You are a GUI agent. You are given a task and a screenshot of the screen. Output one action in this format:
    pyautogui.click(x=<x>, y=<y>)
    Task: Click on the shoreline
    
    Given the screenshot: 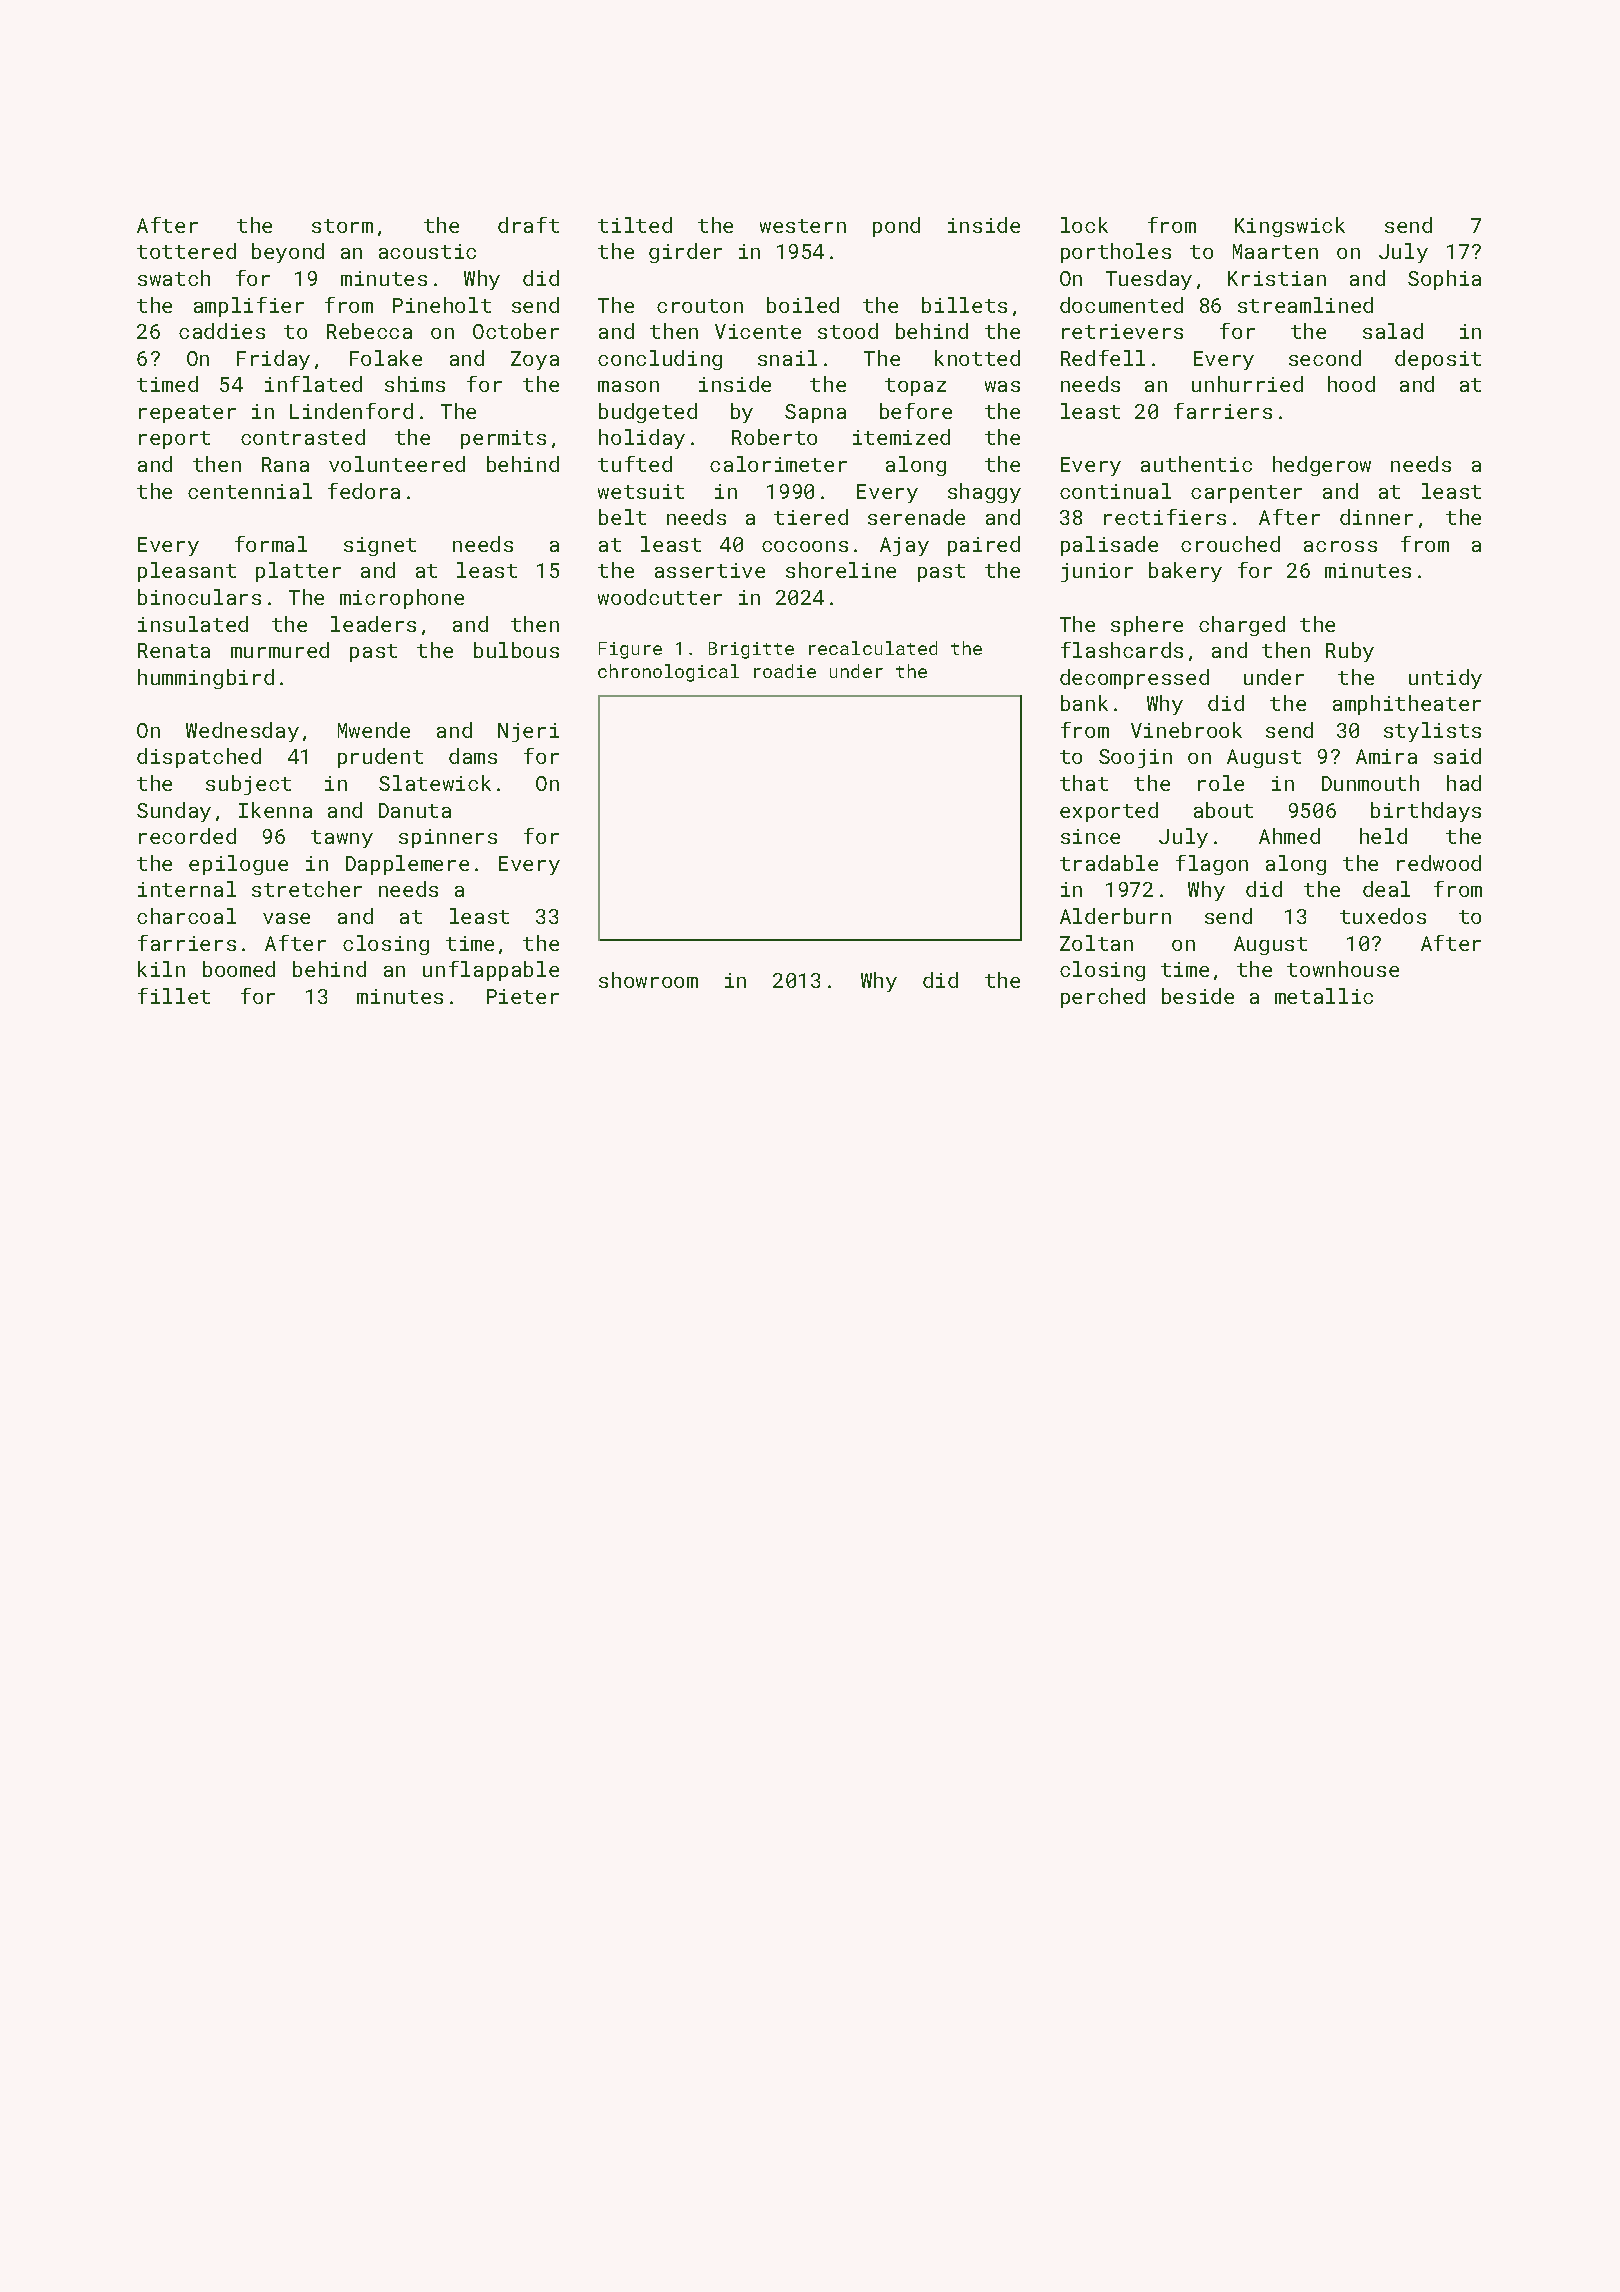 What is the action you would take?
    pyautogui.click(x=841, y=570)
